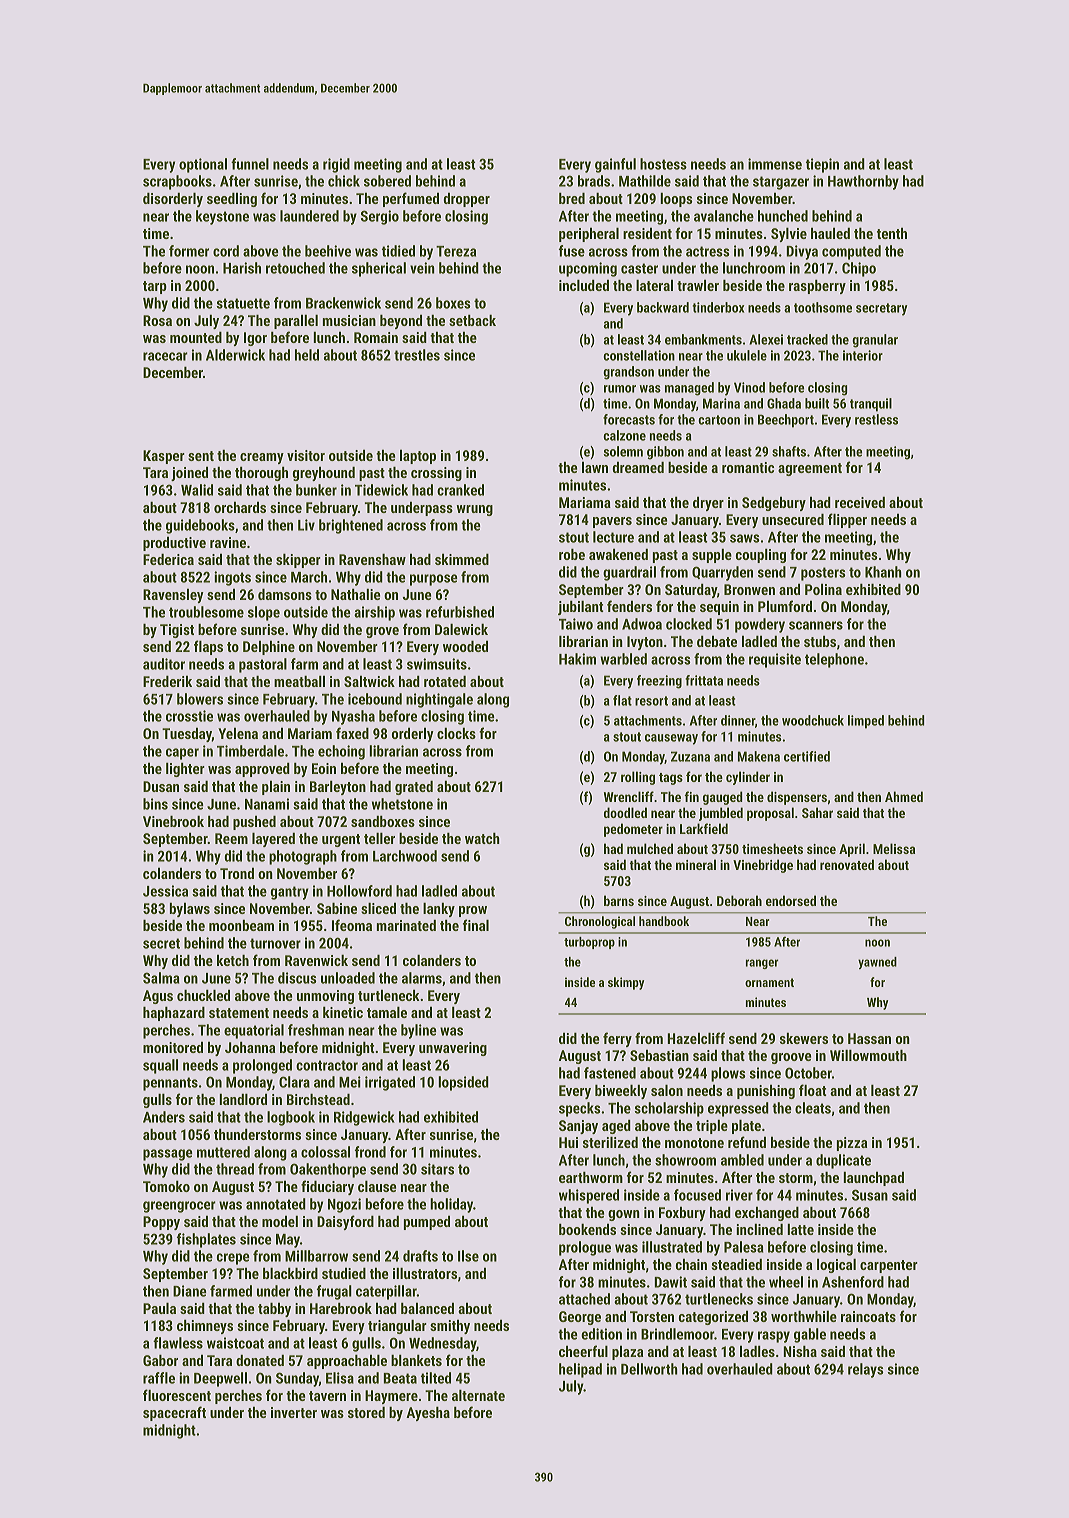 This screenshot has height=1518, width=1069. I want to click on inverter, so click(294, 1412).
